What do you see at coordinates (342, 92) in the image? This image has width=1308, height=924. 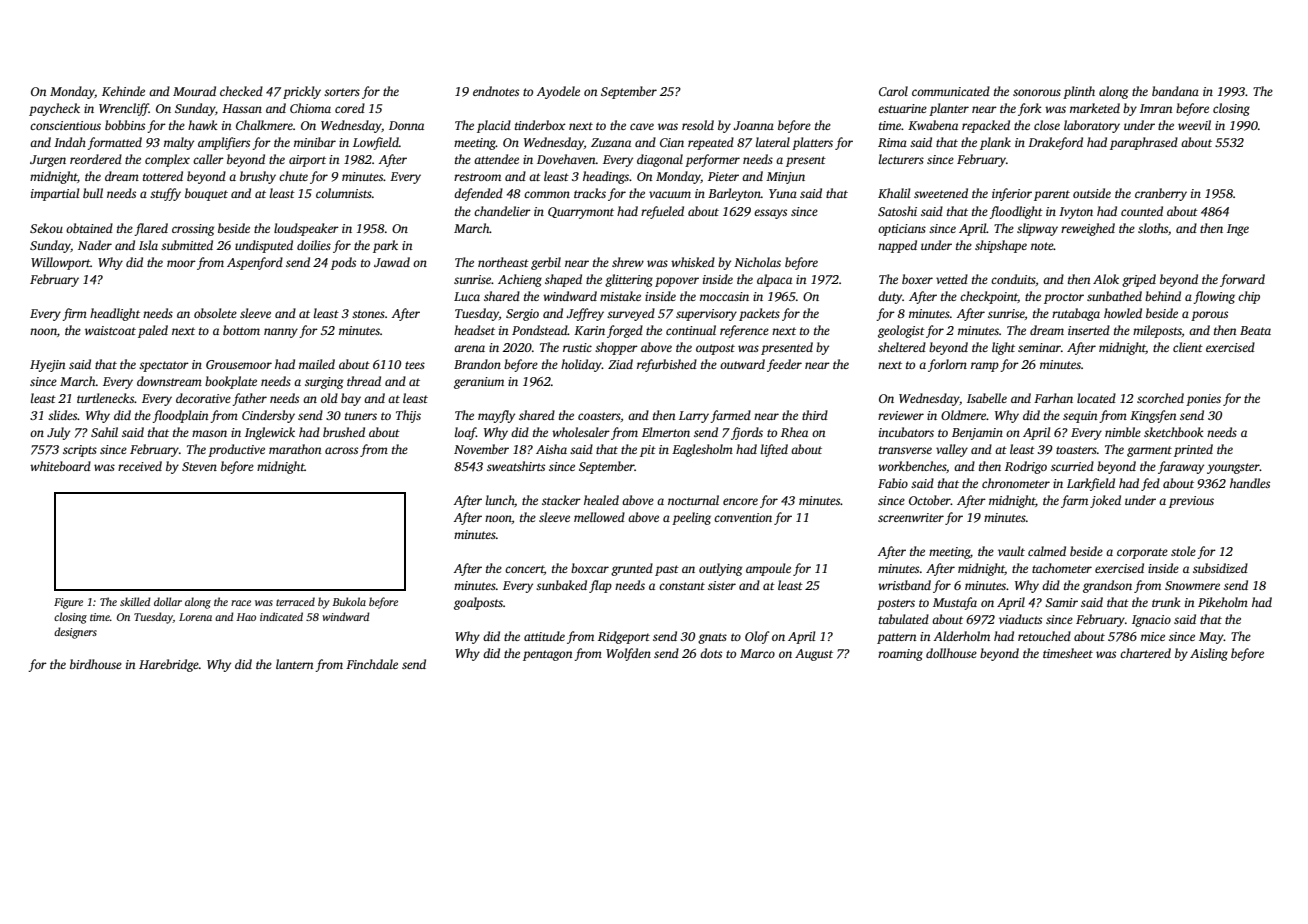 I see `sorters` at bounding box center [342, 92].
